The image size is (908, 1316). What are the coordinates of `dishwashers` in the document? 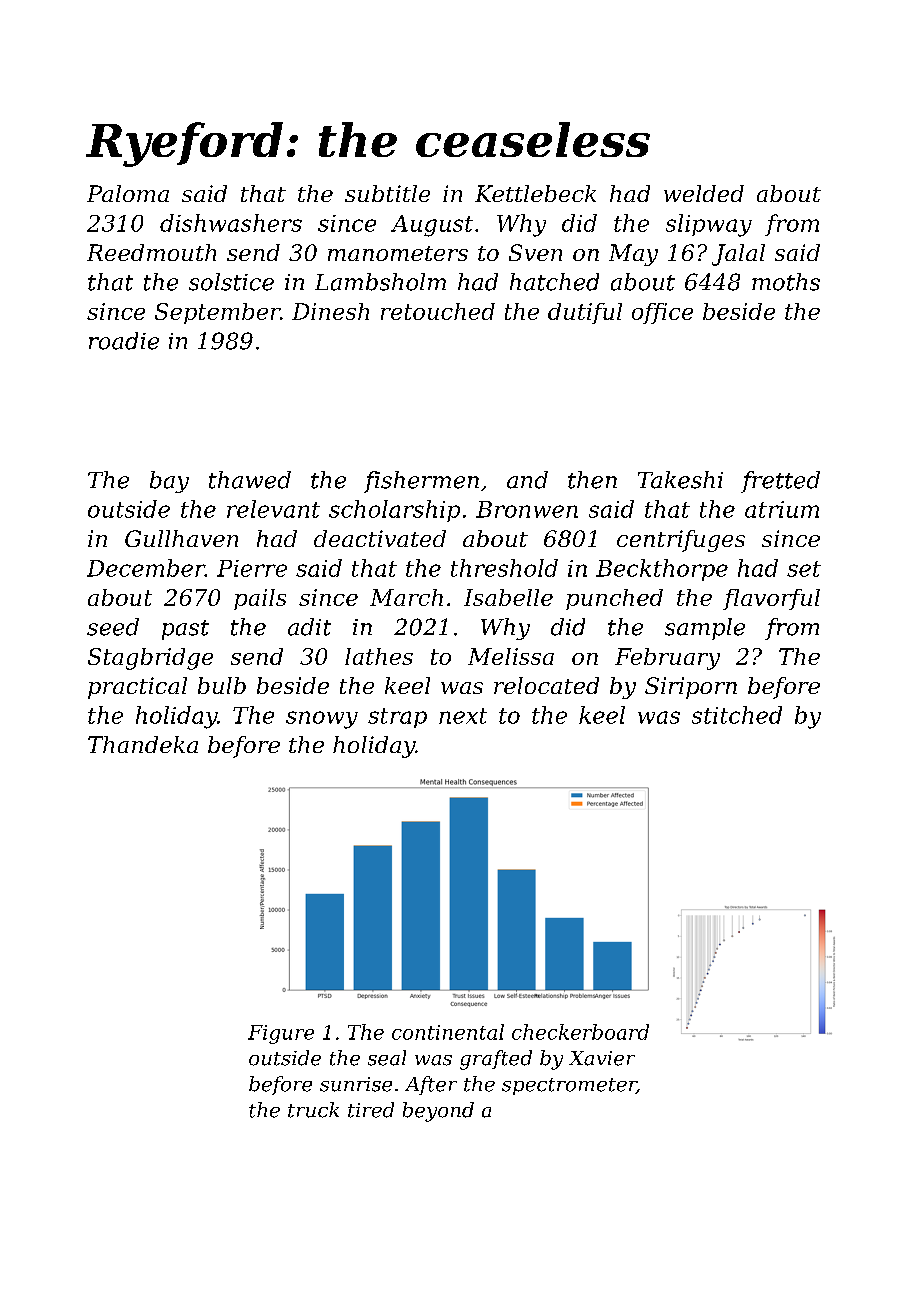 It's located at (231, 223).
